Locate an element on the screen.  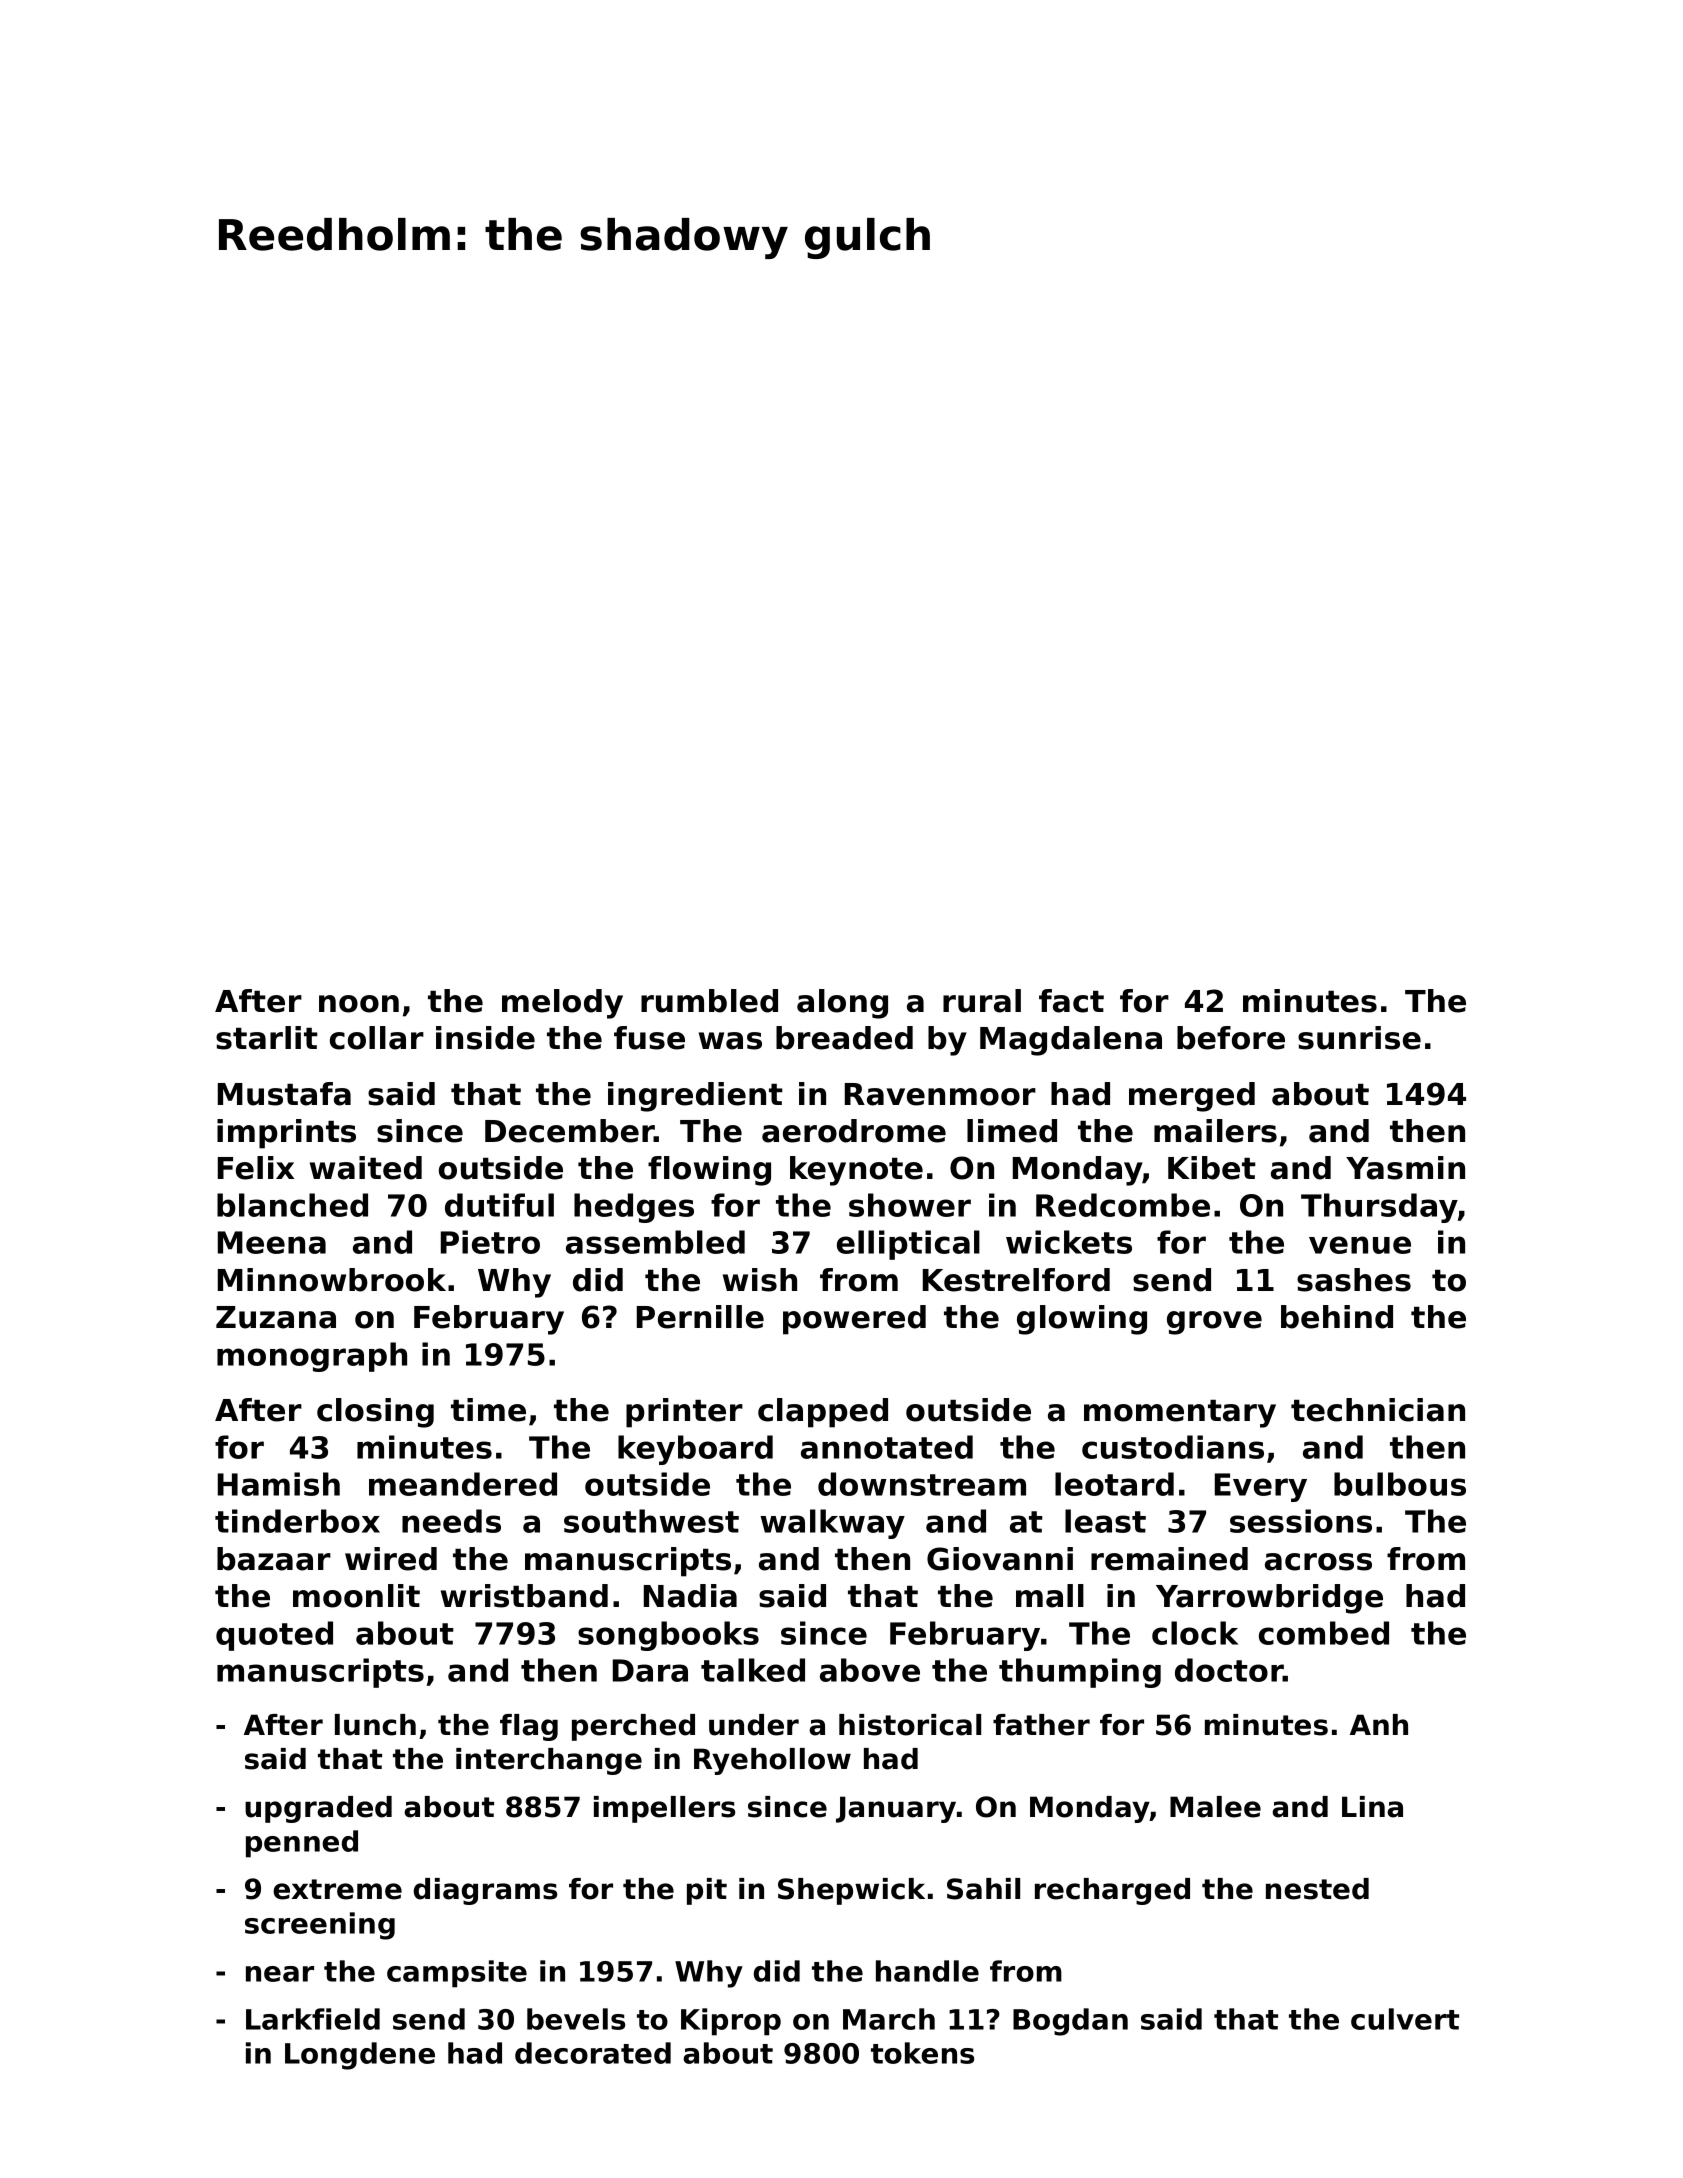
Yasmin is located at coordinates (1405, 1168).
